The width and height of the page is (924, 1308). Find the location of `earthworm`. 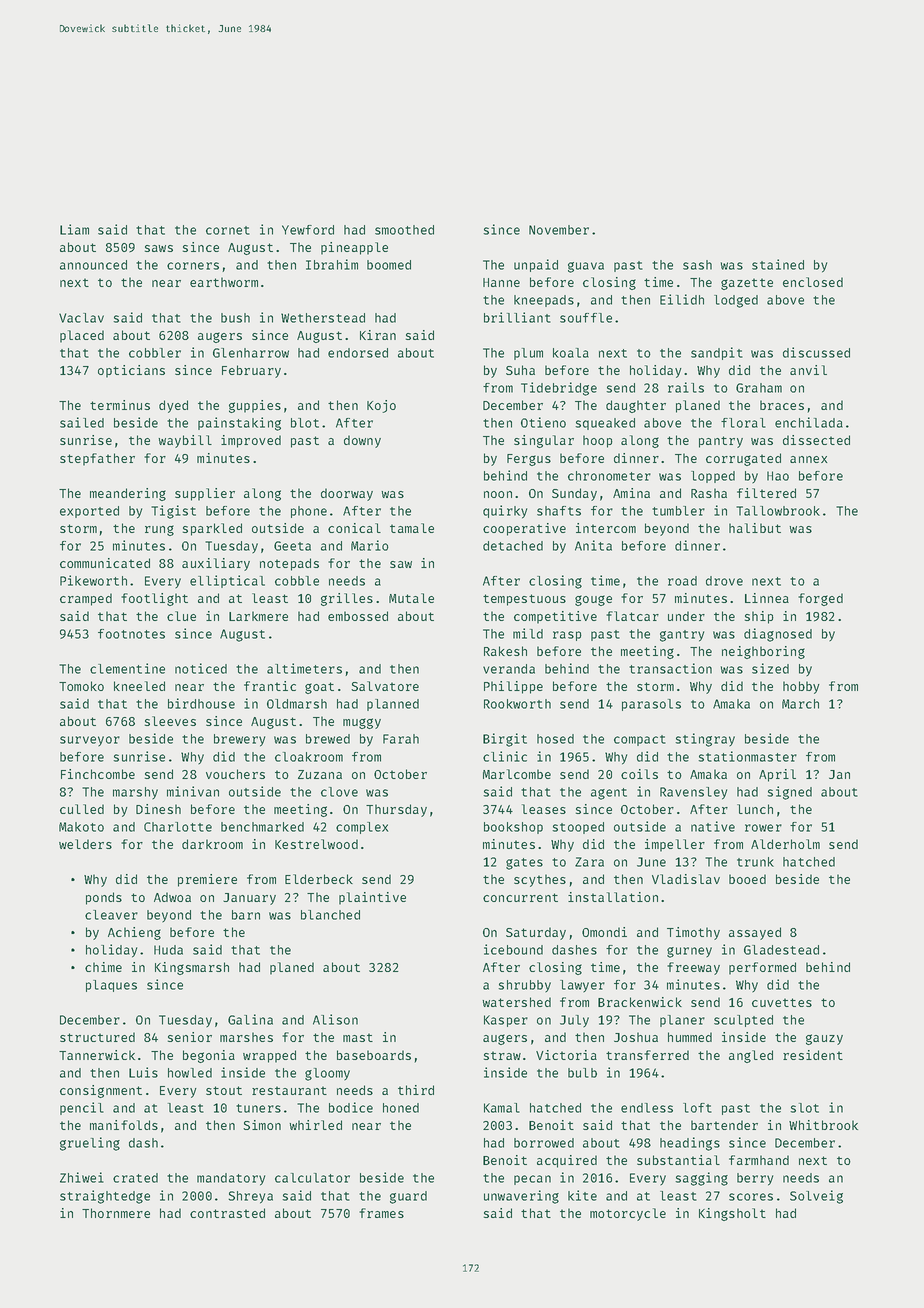

earthworm is located at coordinates (224, 282).
